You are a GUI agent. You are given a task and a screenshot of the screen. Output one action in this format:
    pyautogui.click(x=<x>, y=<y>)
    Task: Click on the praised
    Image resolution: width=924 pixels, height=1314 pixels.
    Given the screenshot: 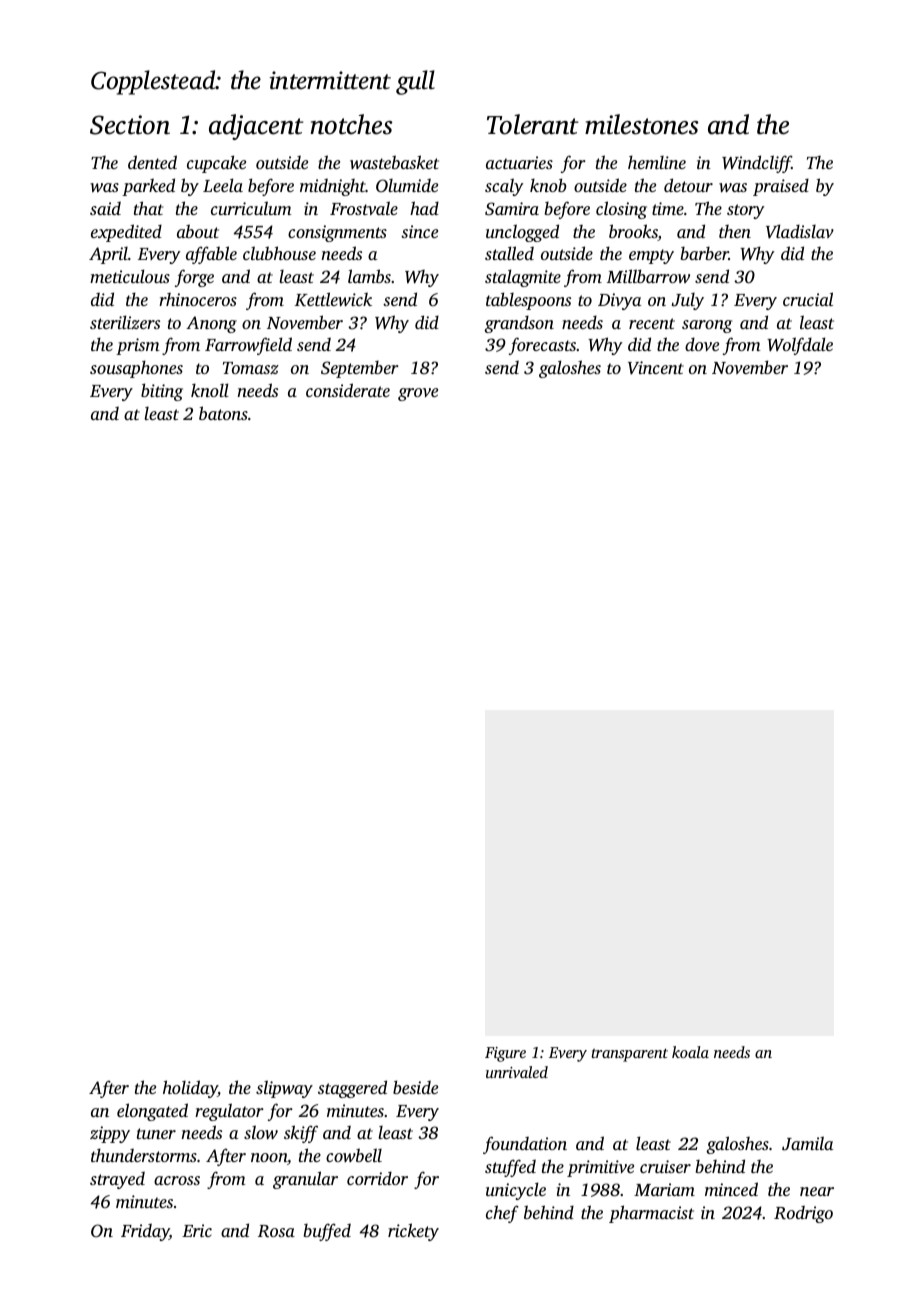 What is the action you would take?
    pyautogui.click(x=781, y=187)
